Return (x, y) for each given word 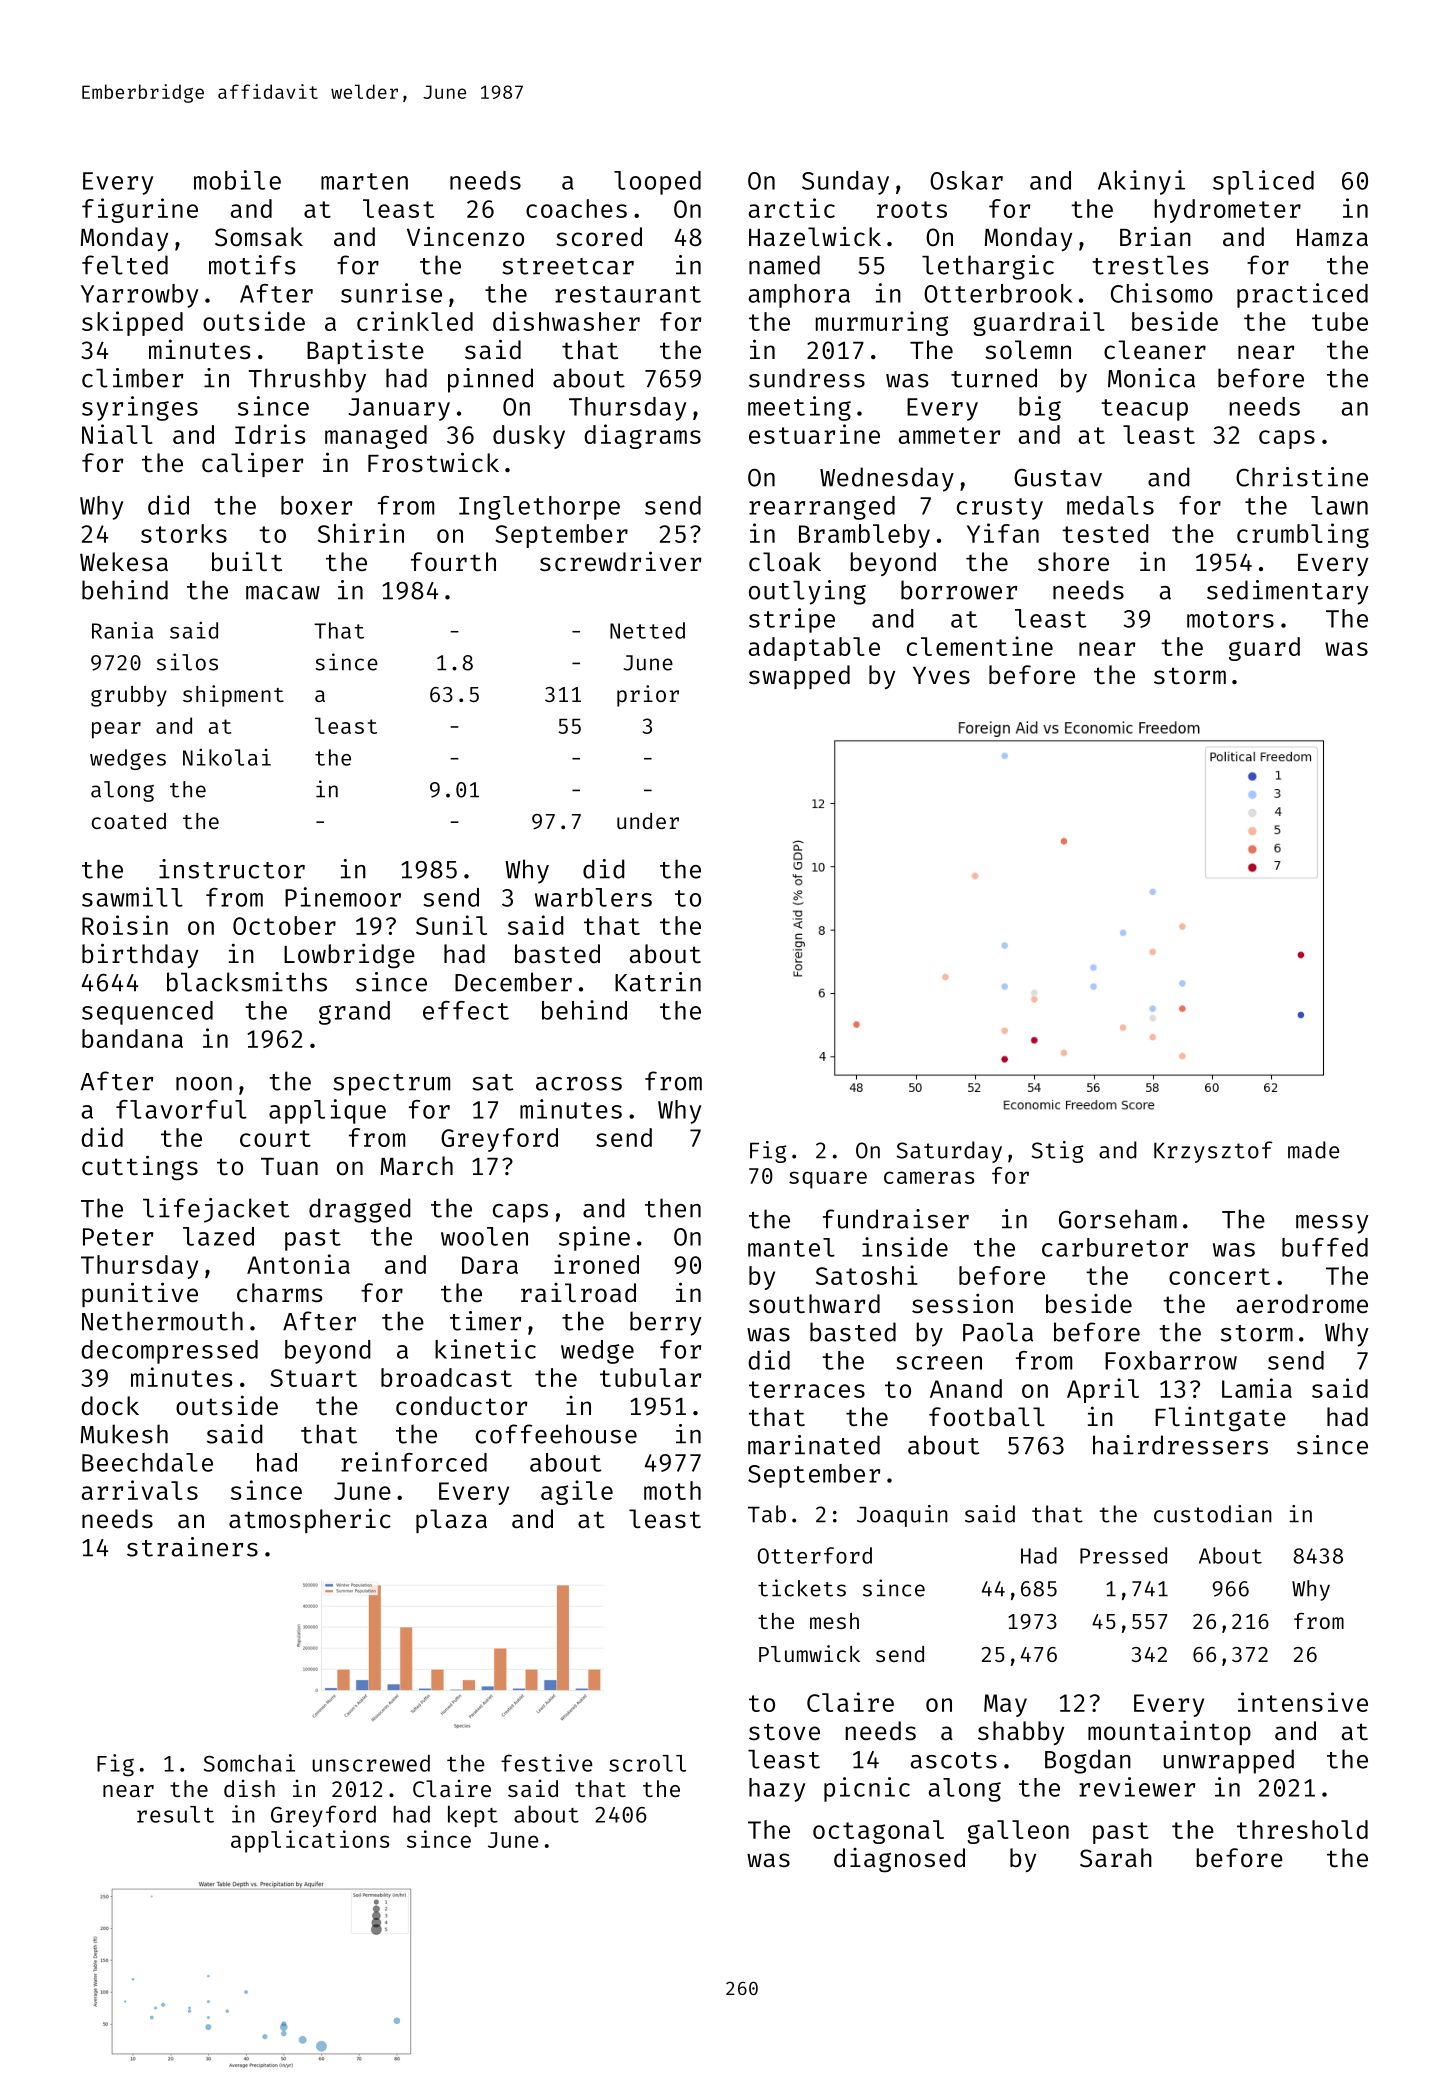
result (175, 1814)
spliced (1263, 182)
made (1313, 1150)
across (579, 1084)
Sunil (451, 925)
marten (364, 181)
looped (657, 183)
